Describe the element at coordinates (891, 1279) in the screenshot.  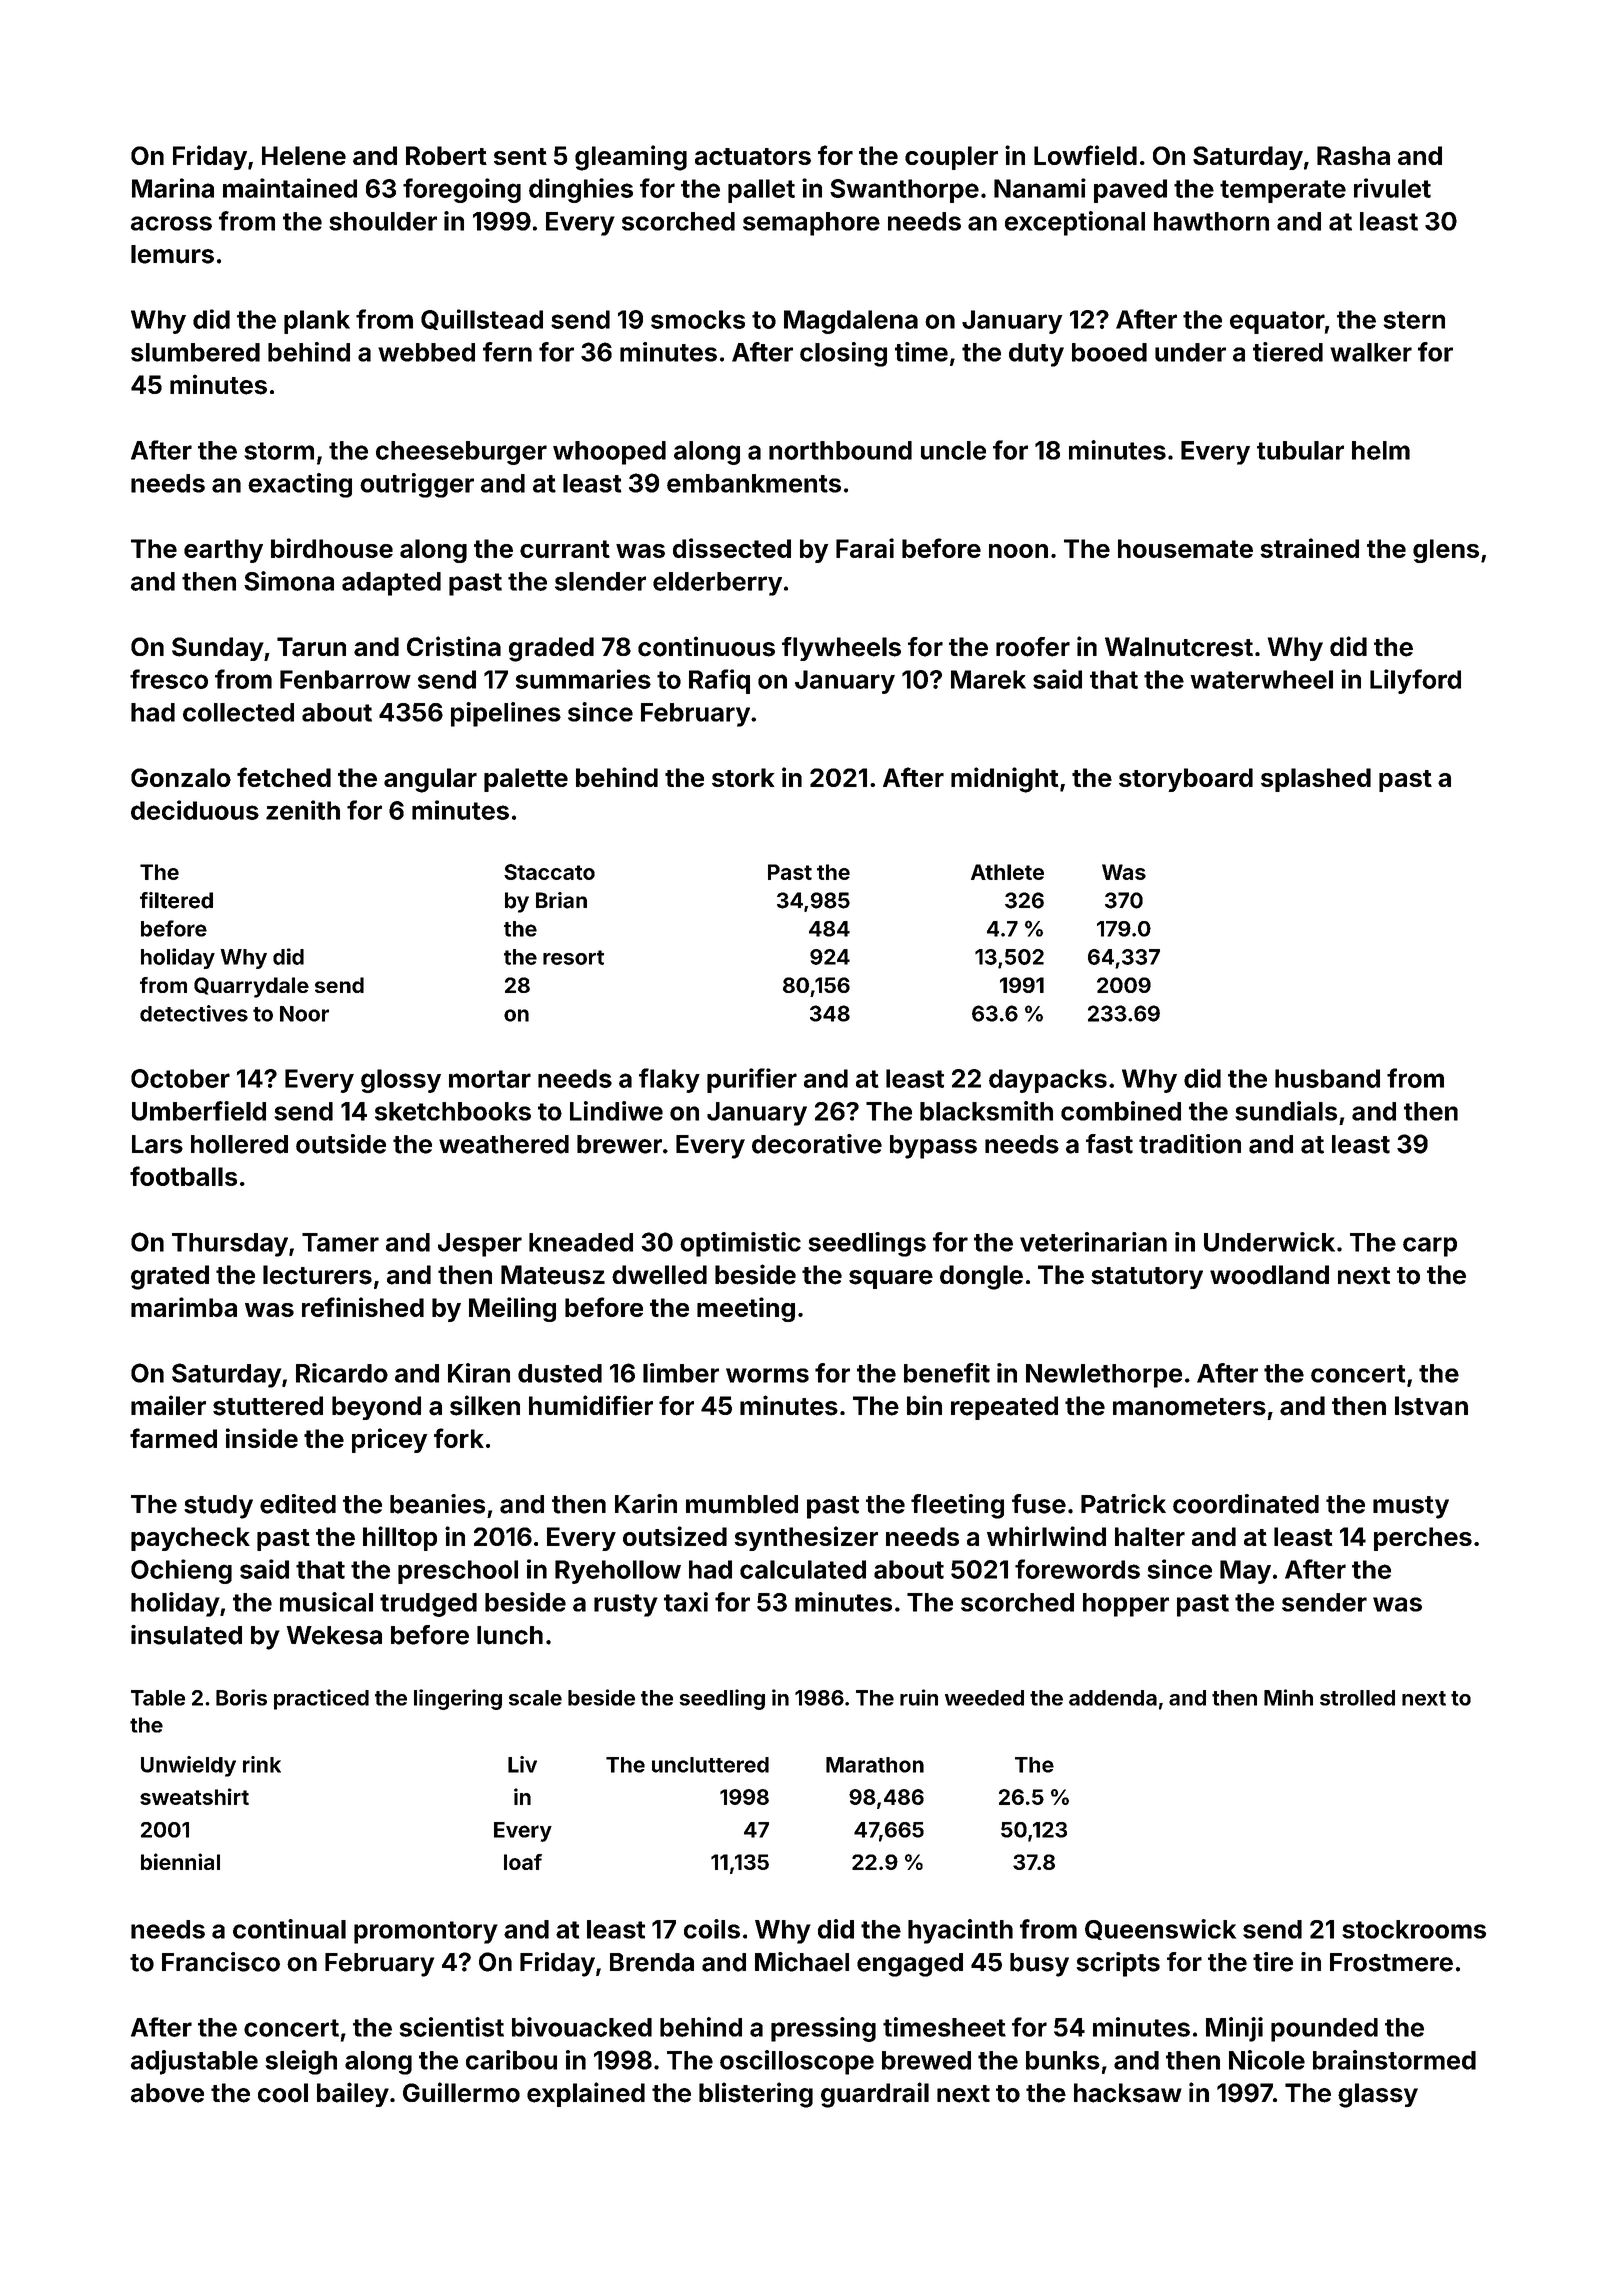
I see `square` at that location.
